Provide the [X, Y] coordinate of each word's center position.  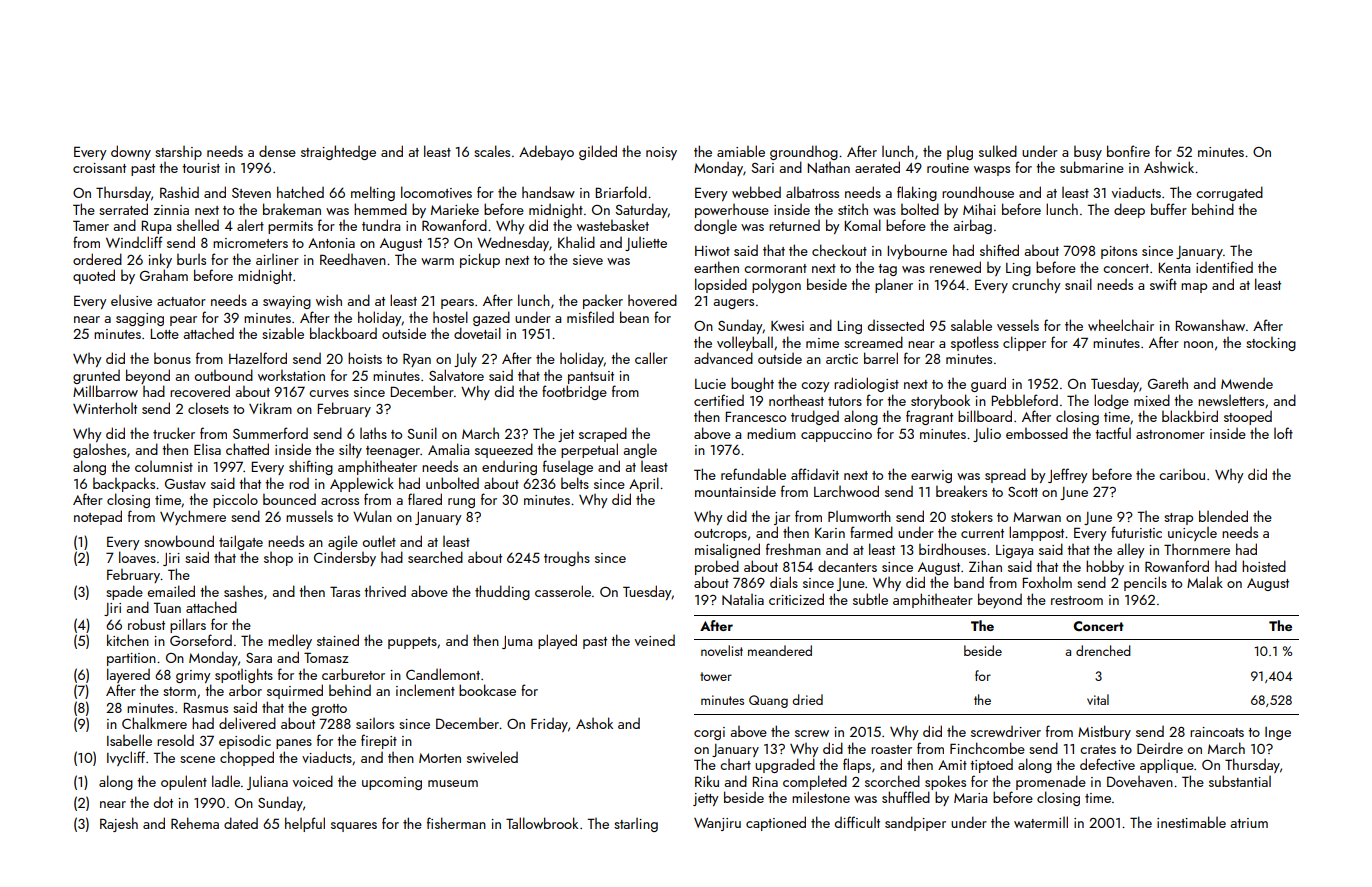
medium [771, 433]
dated [241, 823]
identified [1224, 267]
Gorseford [201, 640]
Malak [1205, 582]
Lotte [164, 334]
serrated [123, 209]
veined [655, 640]
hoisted [1264, 566]
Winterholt [105, 408]
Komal [862, 225]
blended [1223, 516]
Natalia [743, 600]
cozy [815, 387]
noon [1198, 344]
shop [278, 559]
